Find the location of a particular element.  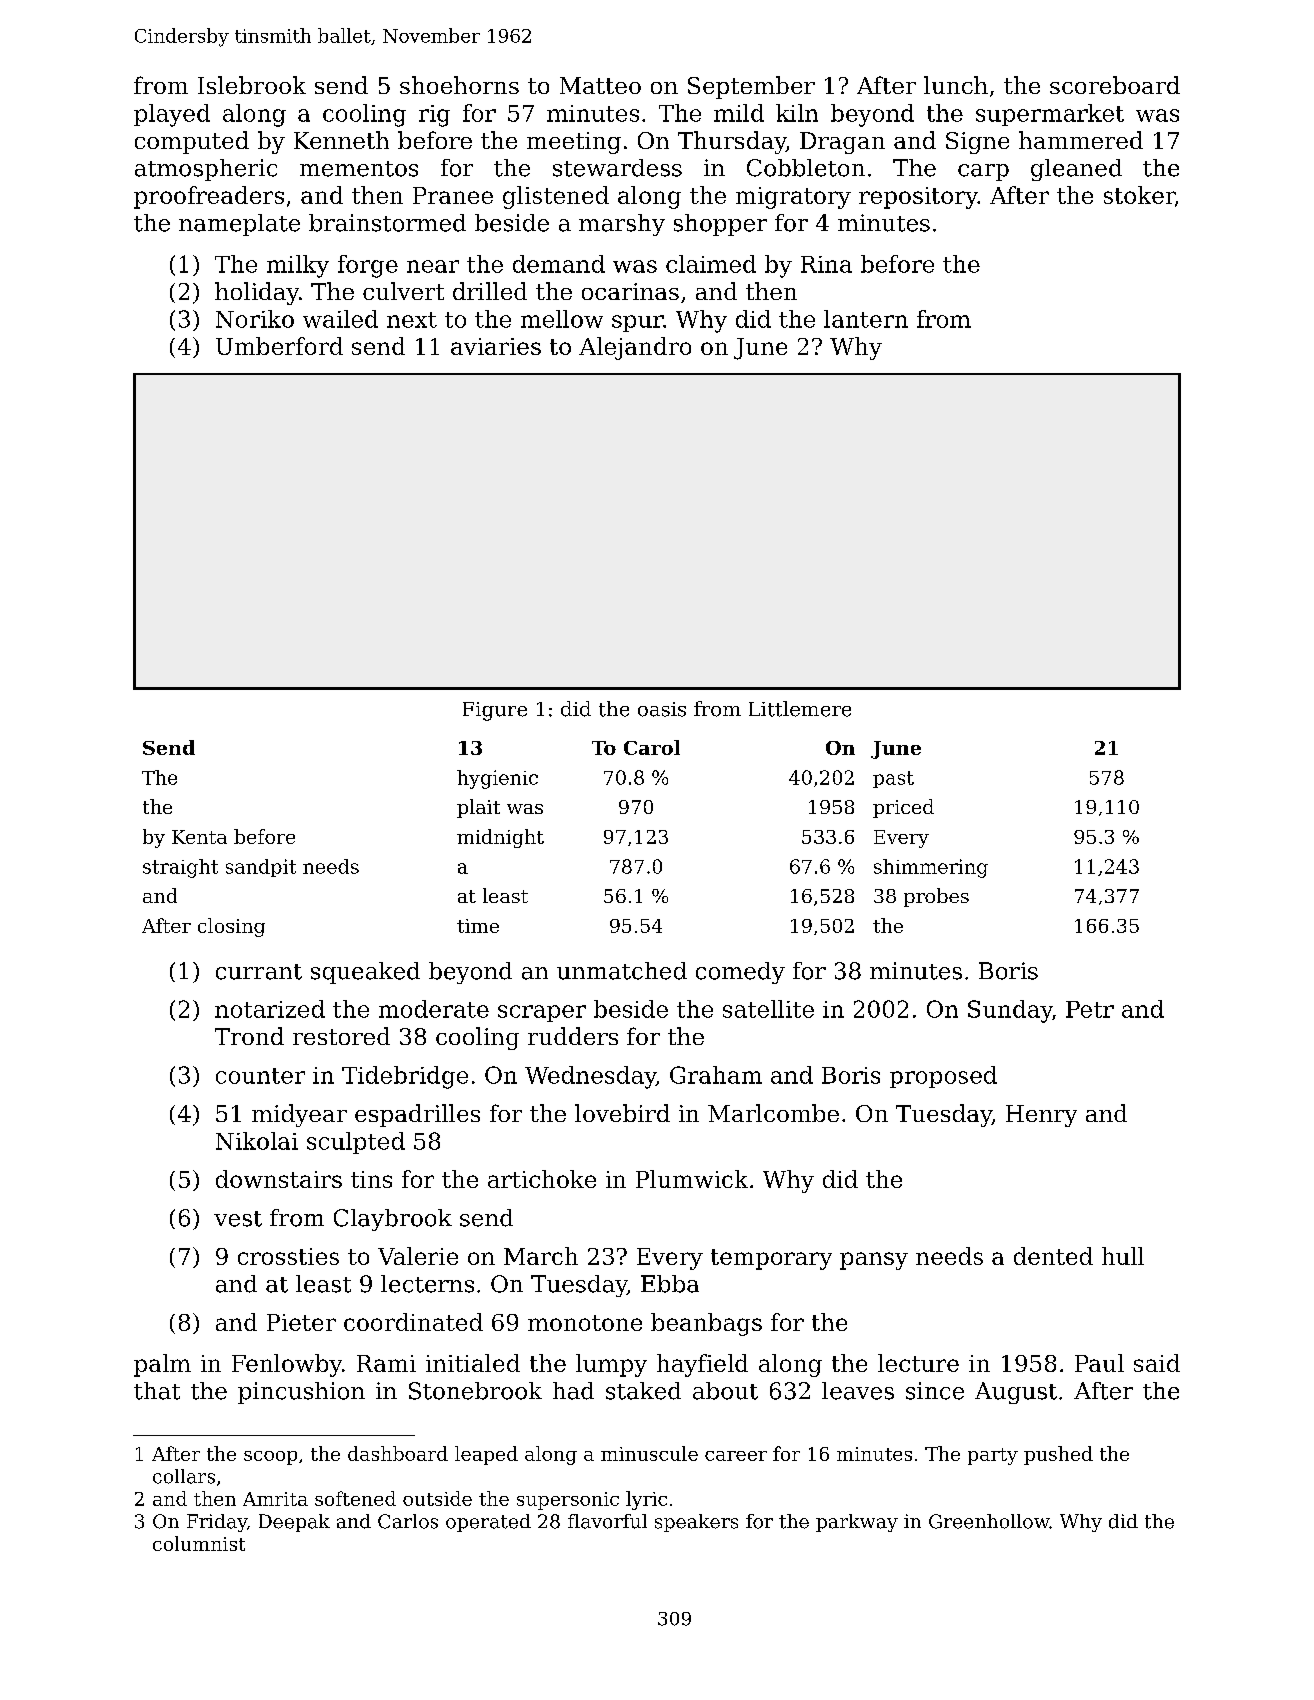

drilled is located at coordinates (490, 291).
